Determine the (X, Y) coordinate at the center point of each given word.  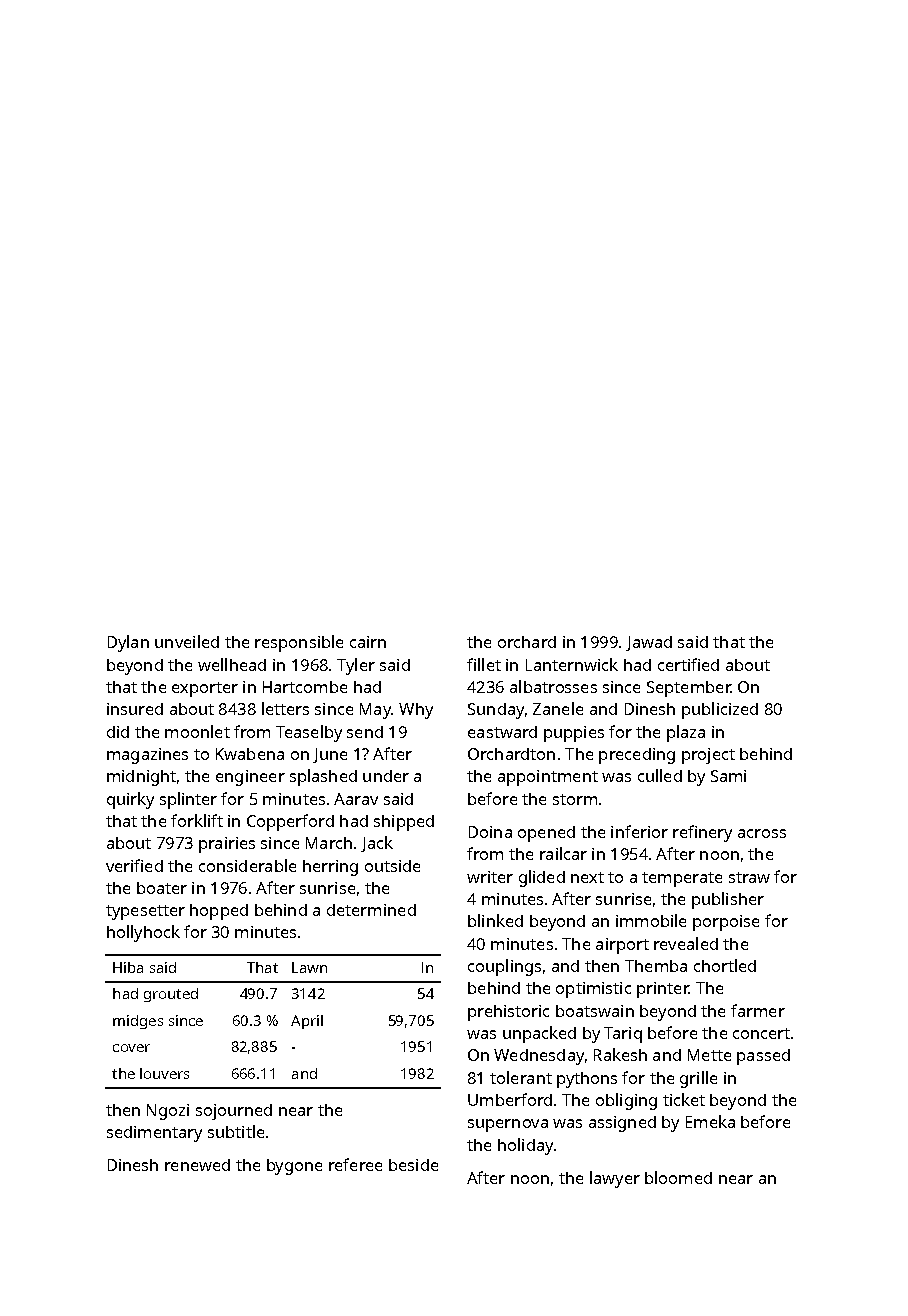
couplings (504, 967)
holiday (525, 1146)
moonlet (197, 731)
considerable (247, 865)
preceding (637, 756)
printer (663, 990)
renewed (197, 1165)
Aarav (356, 799)
